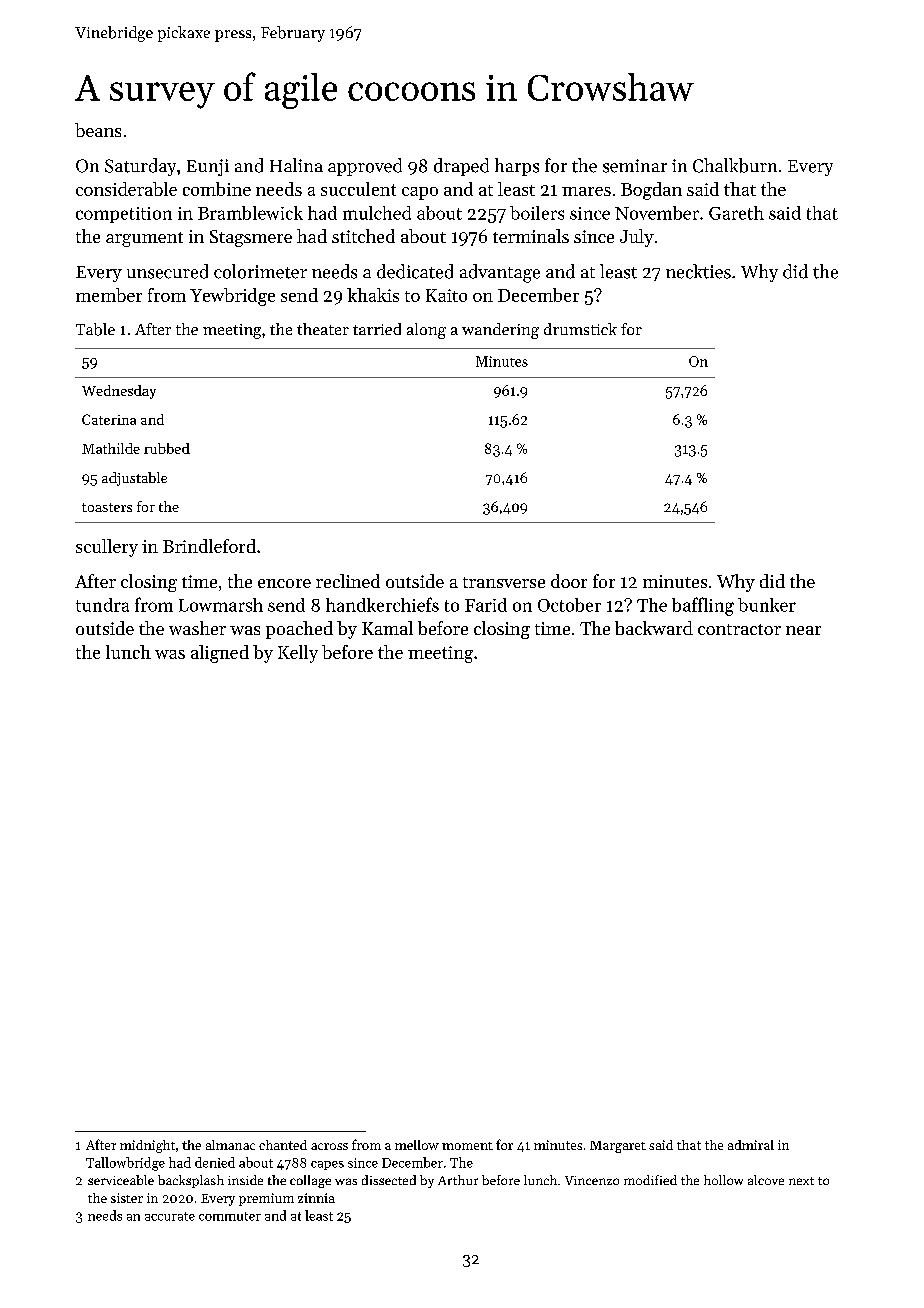  What do you see at coordinates (767, 605) in the screenshot?
I see `bunker` at bounding box center [767, 605].
